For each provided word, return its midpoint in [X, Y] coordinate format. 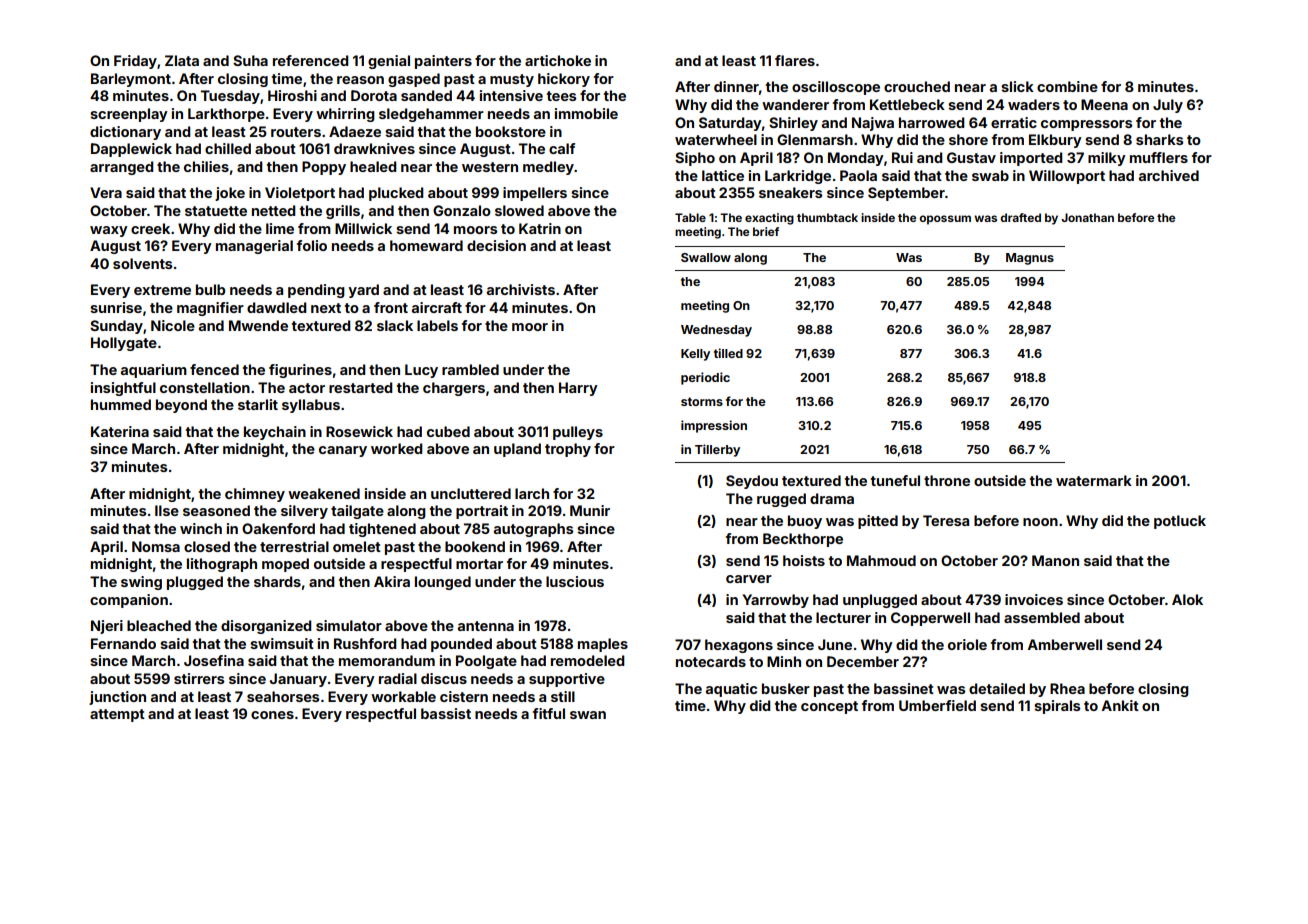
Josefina [214, 660]
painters [443, 62]
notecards [711, 661]
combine [1067, 86]
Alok [1187, 599]
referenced [310, 60]
